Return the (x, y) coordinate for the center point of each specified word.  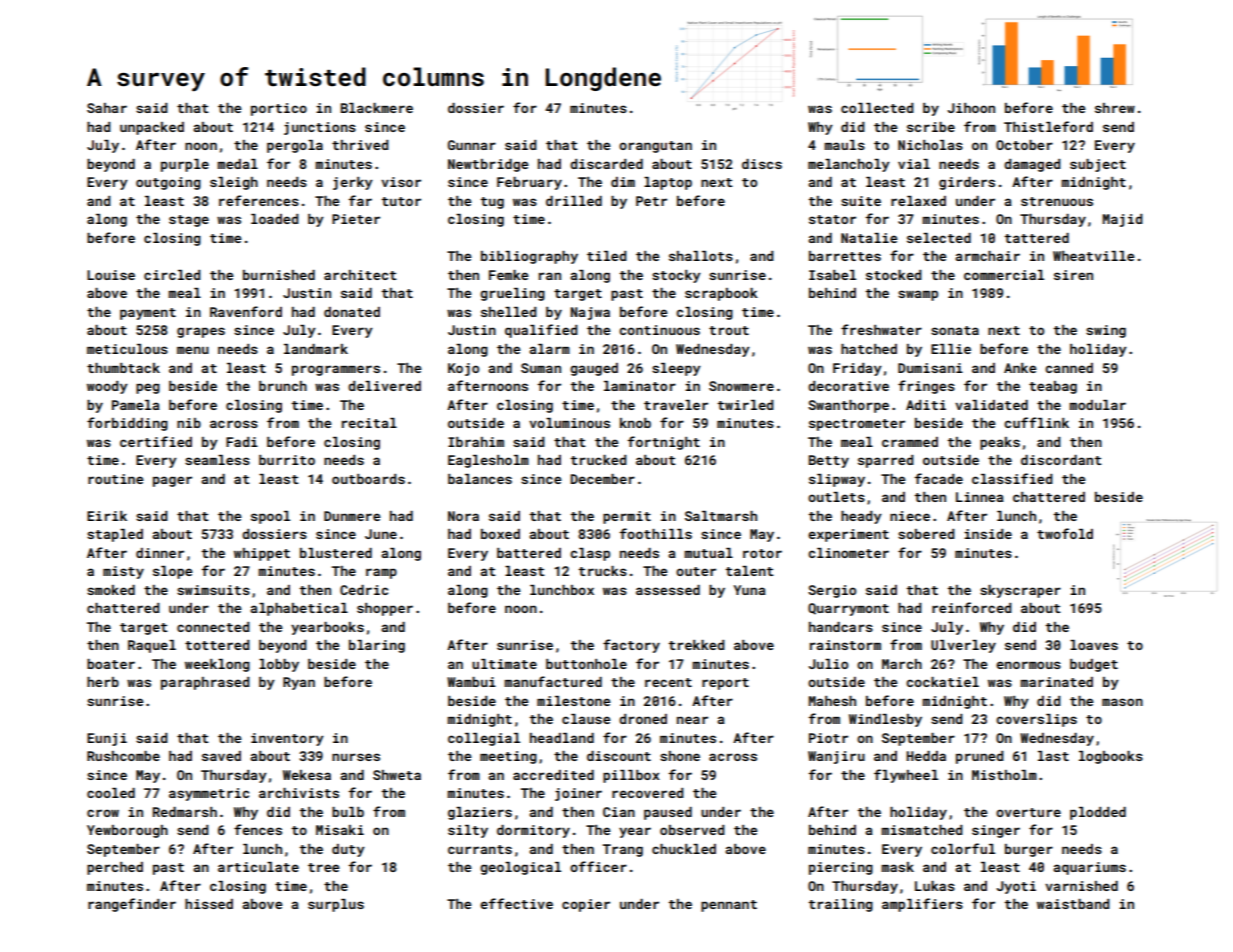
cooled (111, 793)
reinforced (972, 607)
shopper (385, 609)
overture (1028, 812)
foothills (656, 533)
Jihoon (971, 108)
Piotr (828, 738)
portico (279, 109)
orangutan (655, 147)
